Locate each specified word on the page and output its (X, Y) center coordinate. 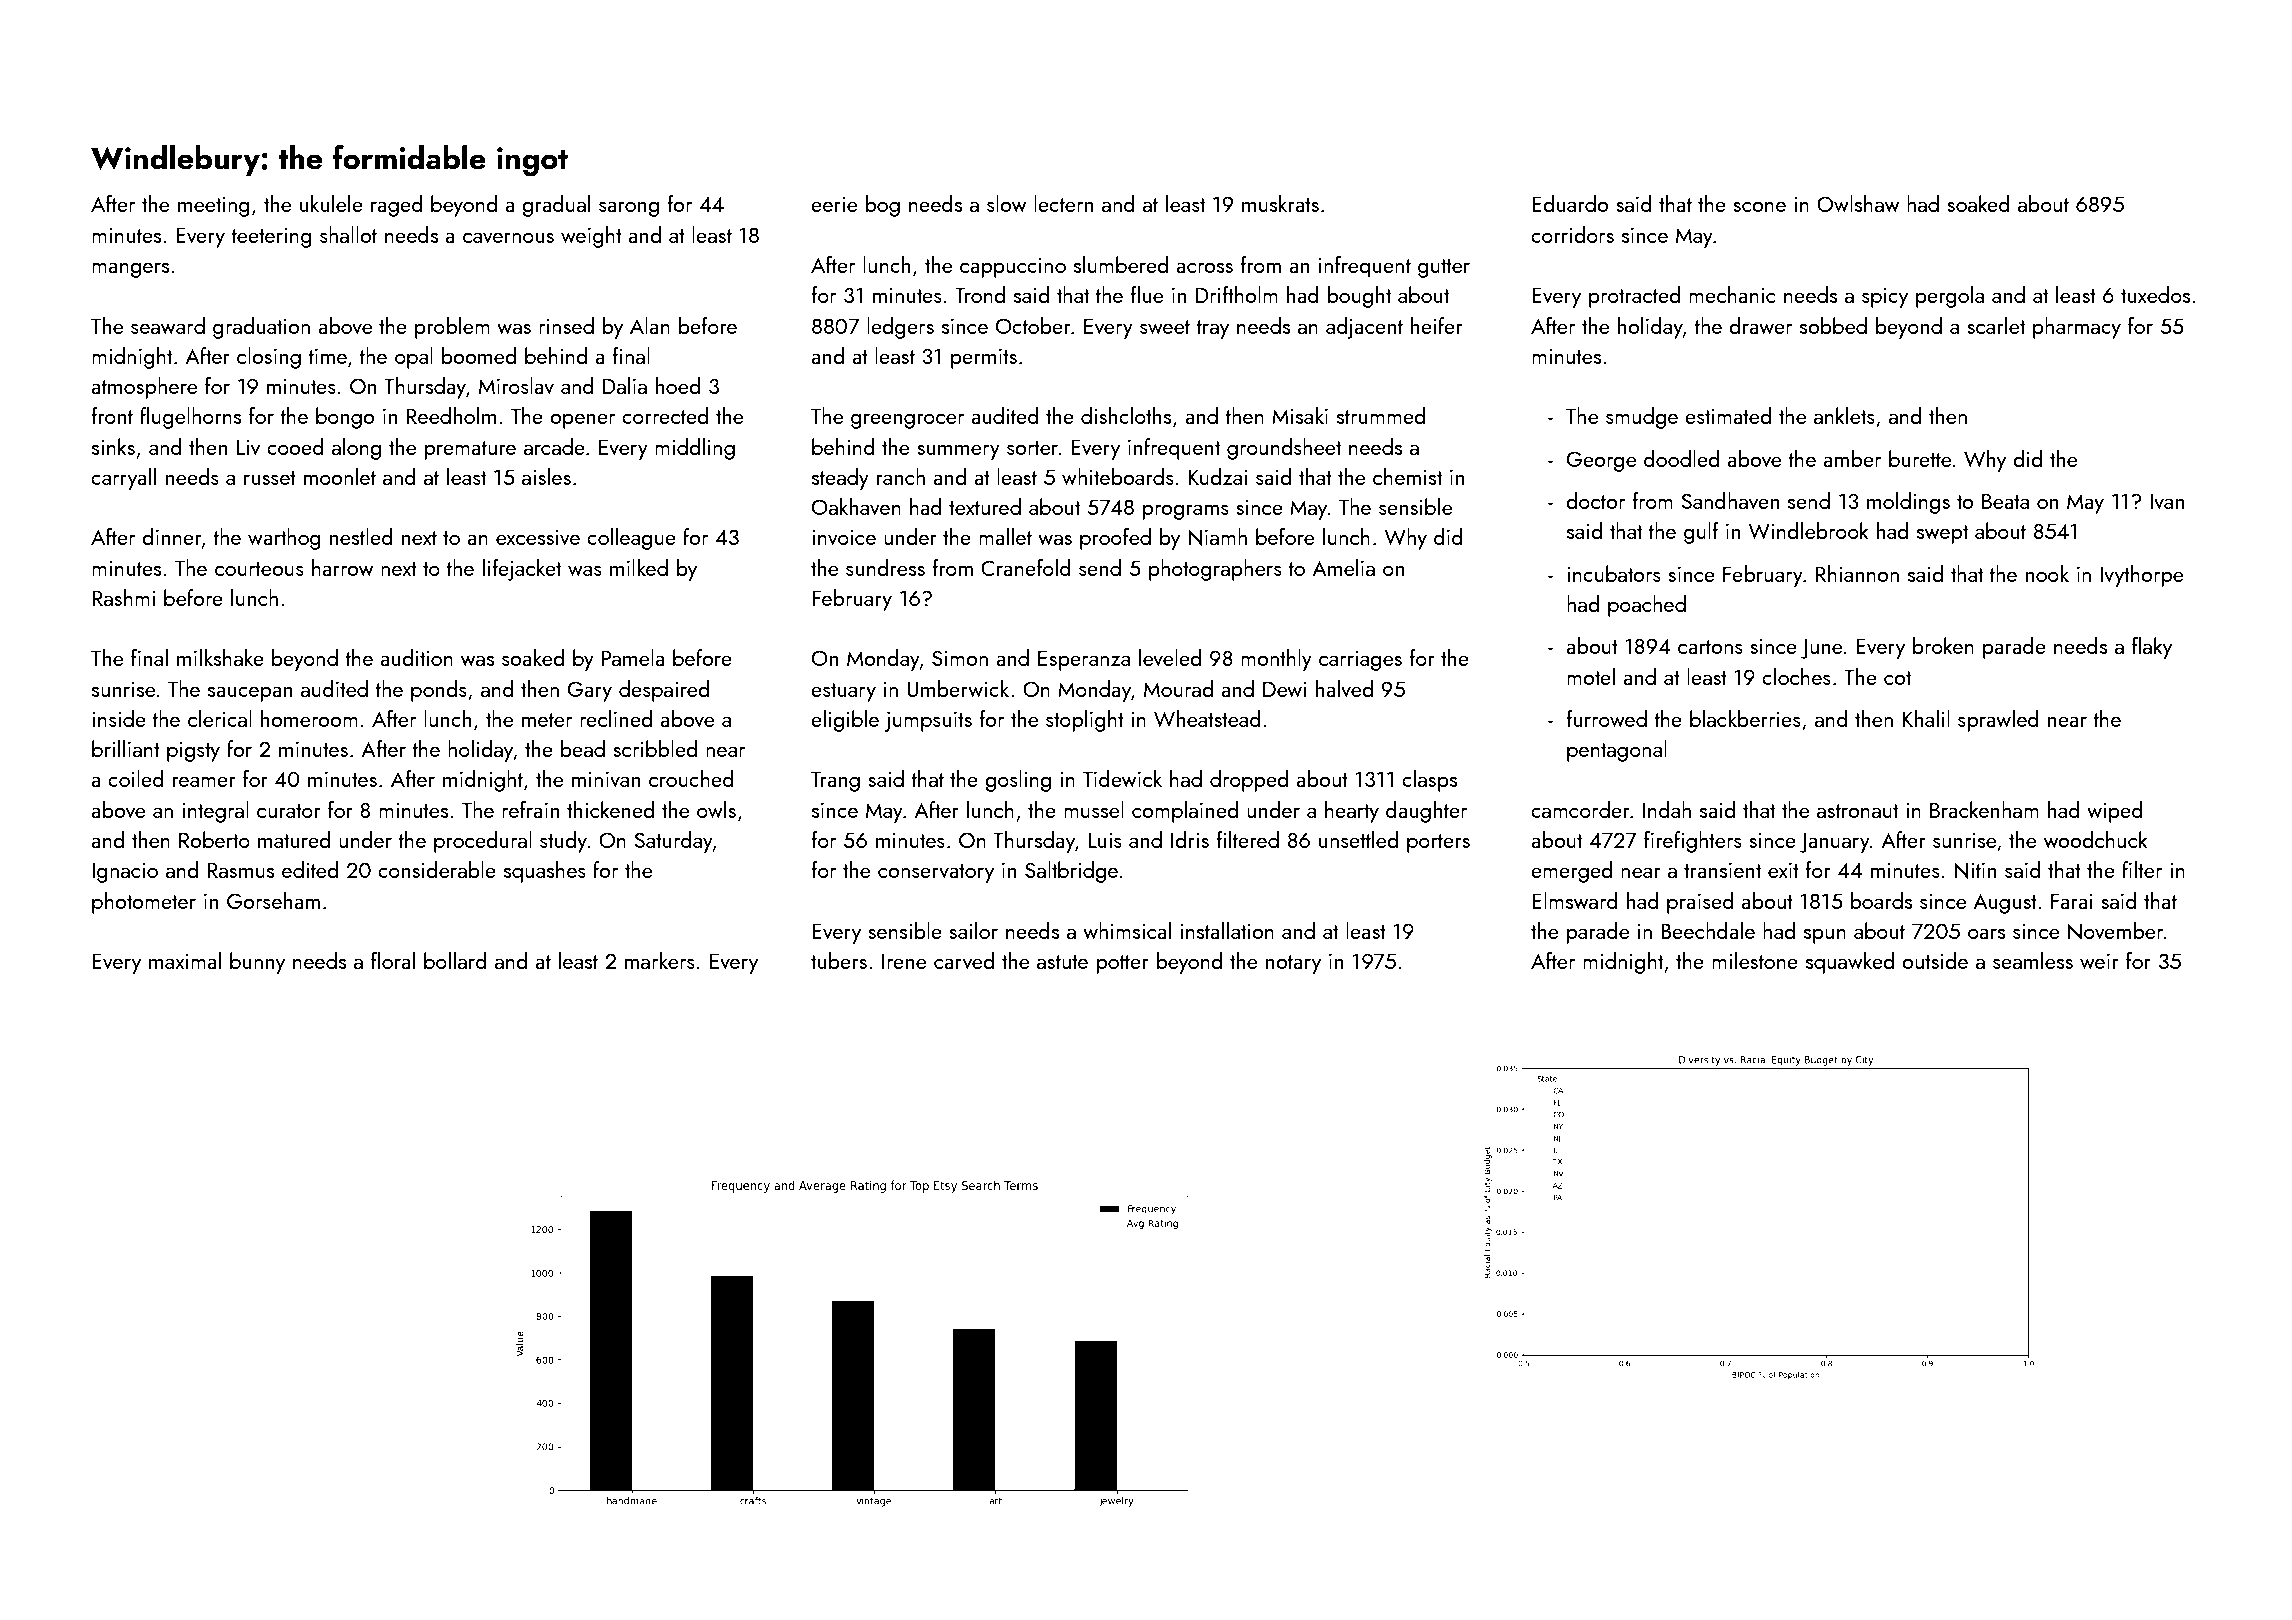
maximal (185, 960)
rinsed (566, 325)
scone (1759, 207)
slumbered (1121, 264)
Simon (960, 658)
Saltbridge (1071, 872)
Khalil (1926, 718)
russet (270, 478)
